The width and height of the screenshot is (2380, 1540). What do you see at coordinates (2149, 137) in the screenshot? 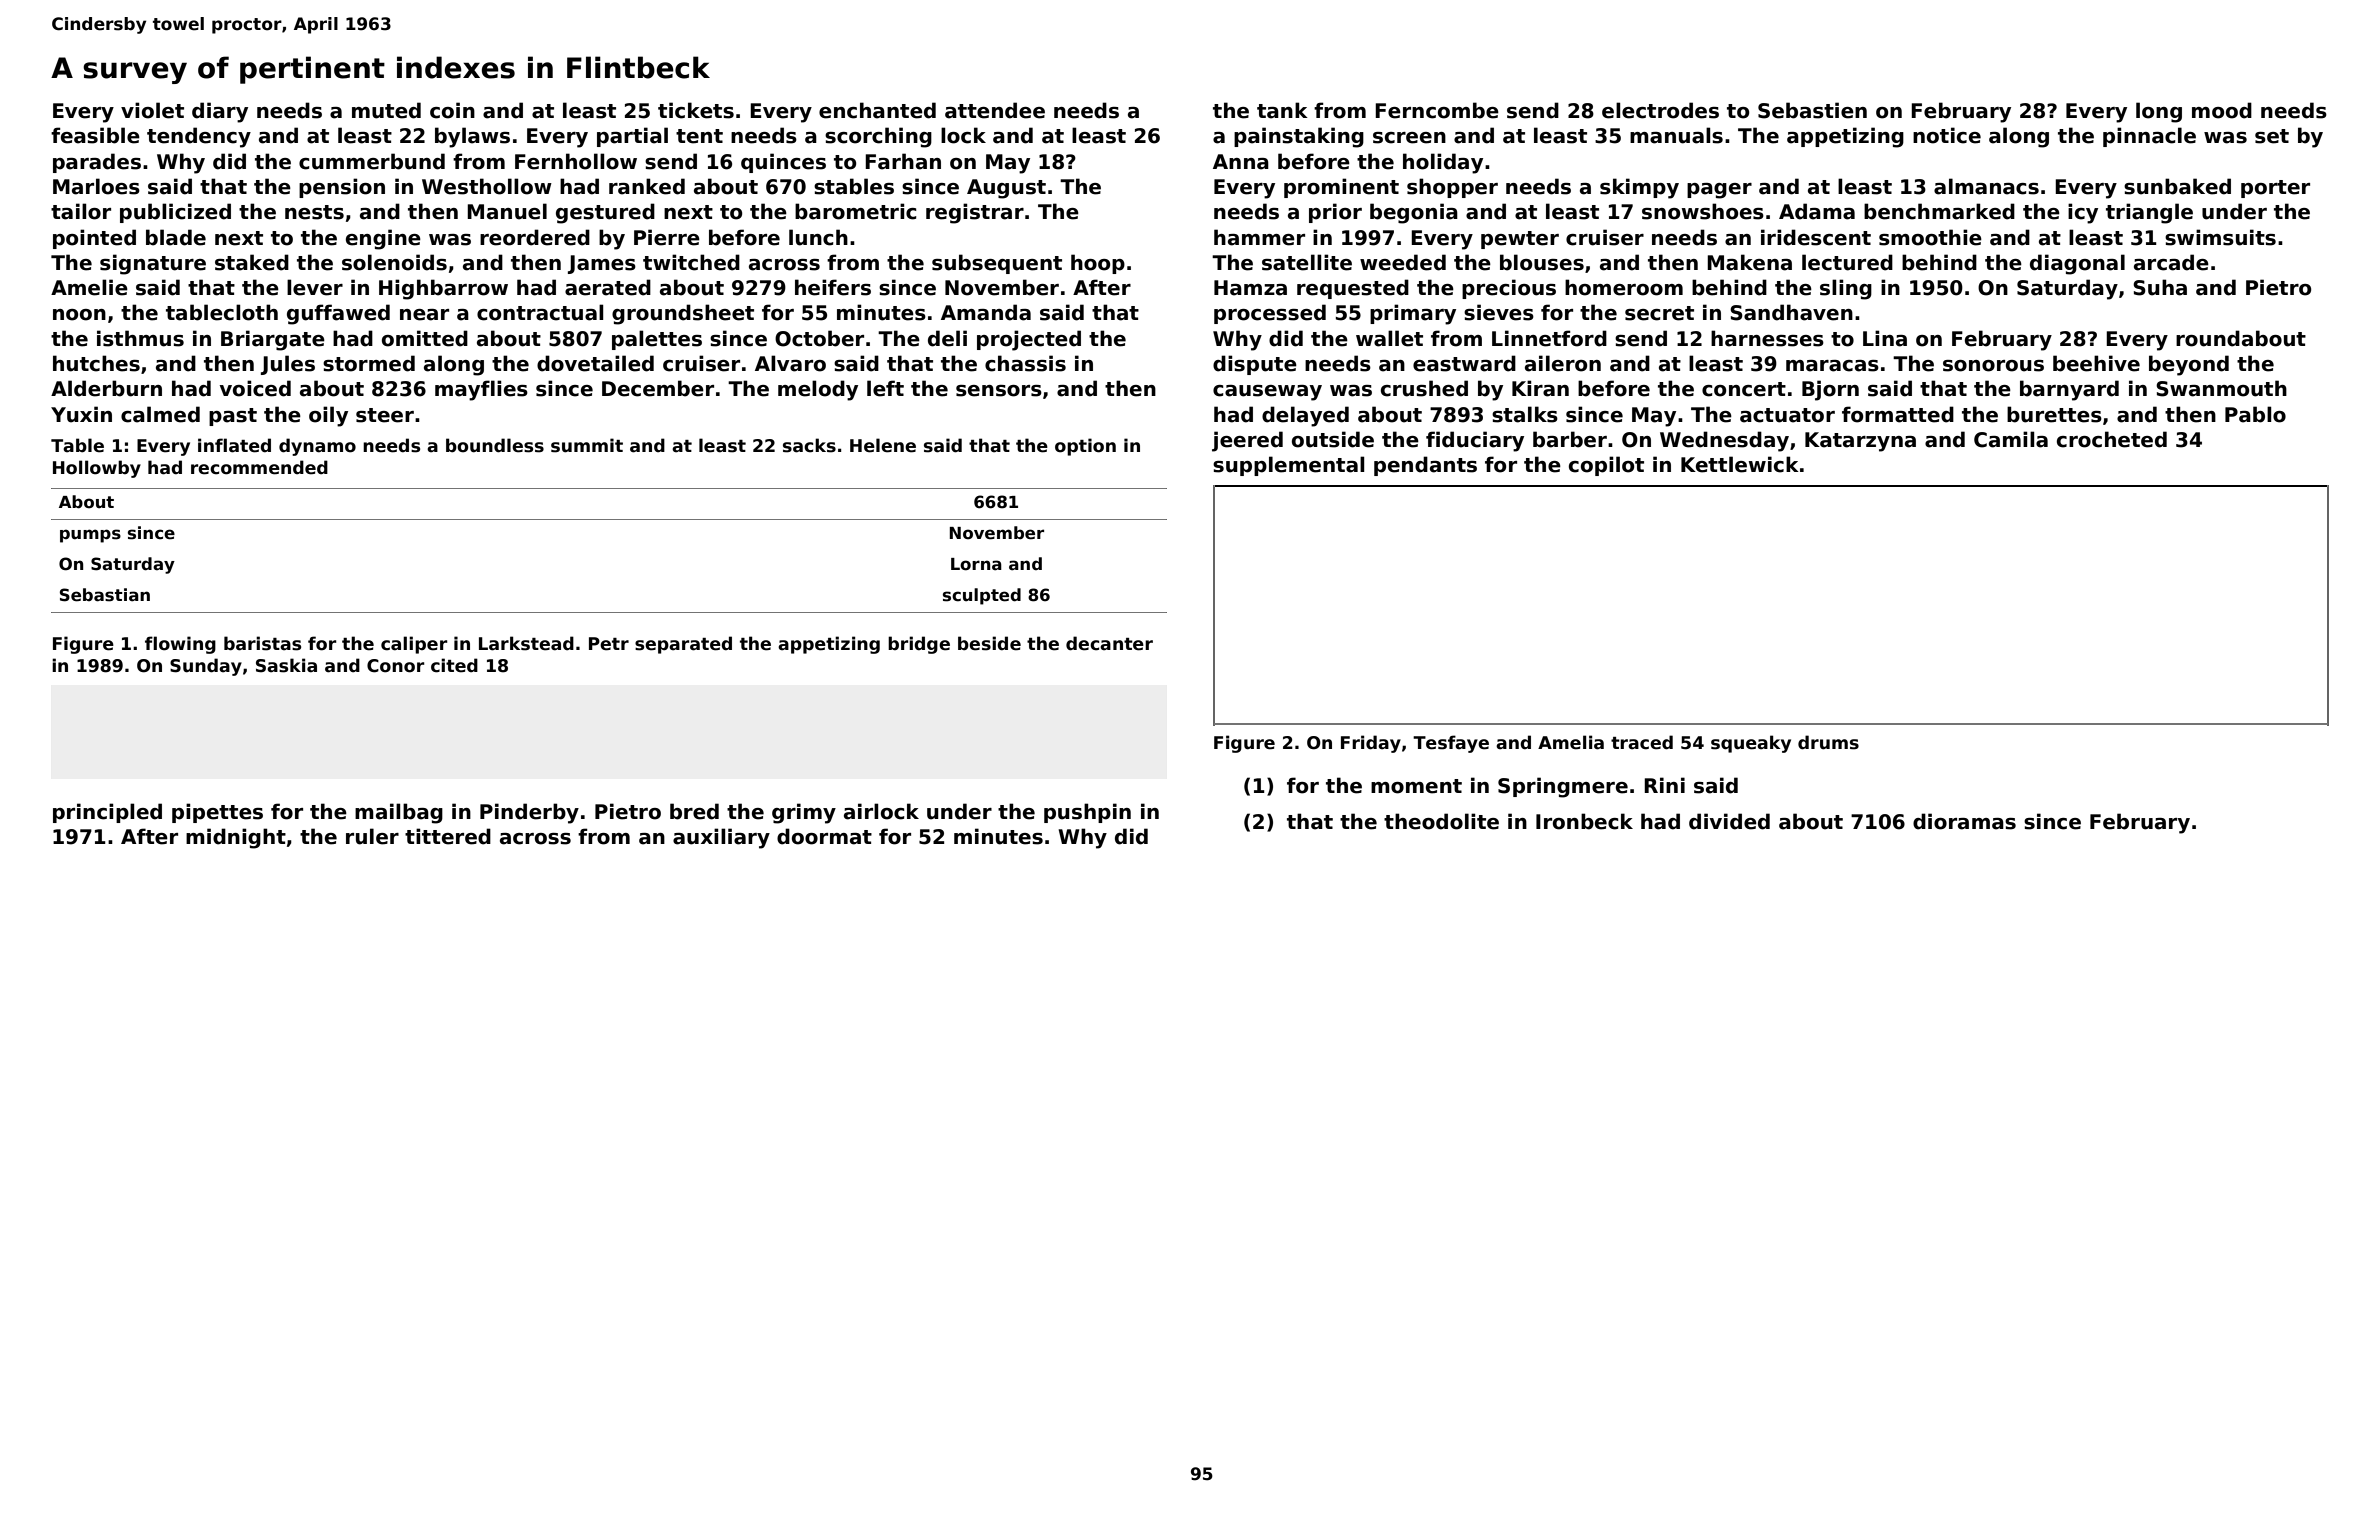
I see `pinnacle` at bounding box center [2149, 137].
